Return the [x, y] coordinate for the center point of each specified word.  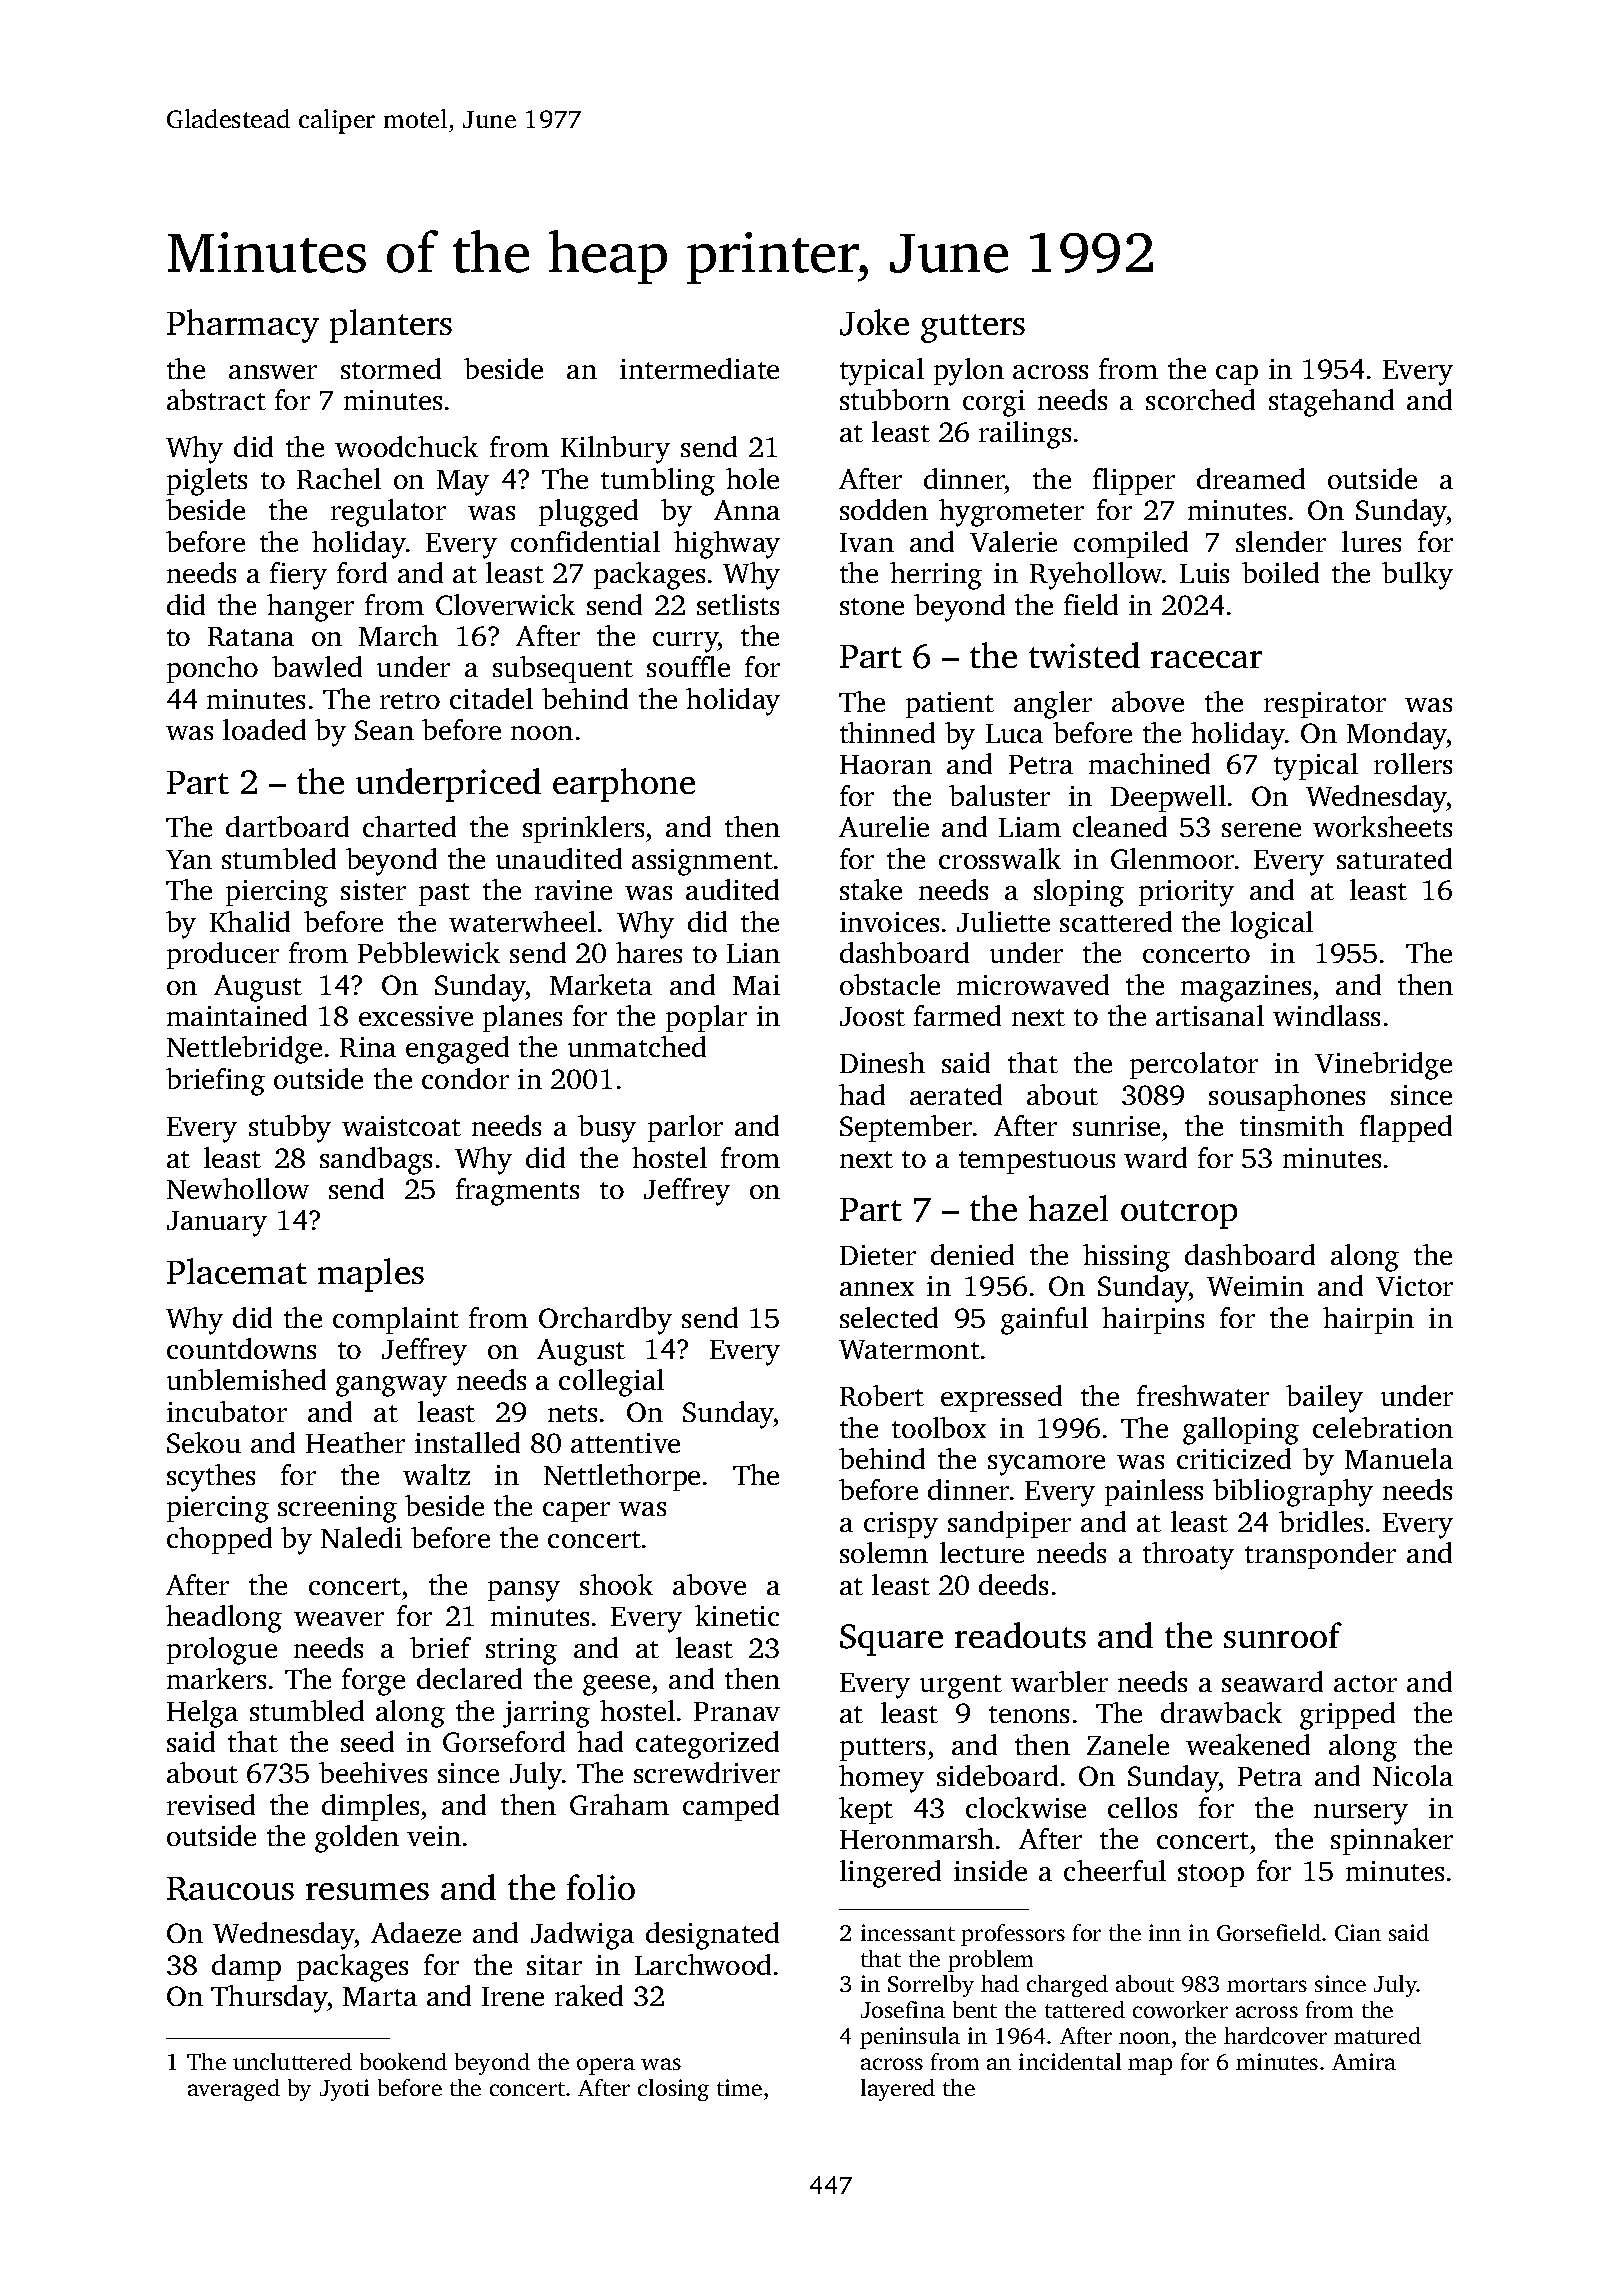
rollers [1413, 763]
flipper [1134, 481]
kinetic [737, 1615]
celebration [1383, 1427]
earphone [624, 785]
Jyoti [344, 2090]
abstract [216, 399]
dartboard [287, 826]
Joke [874, 322]
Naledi [361, 1537]
